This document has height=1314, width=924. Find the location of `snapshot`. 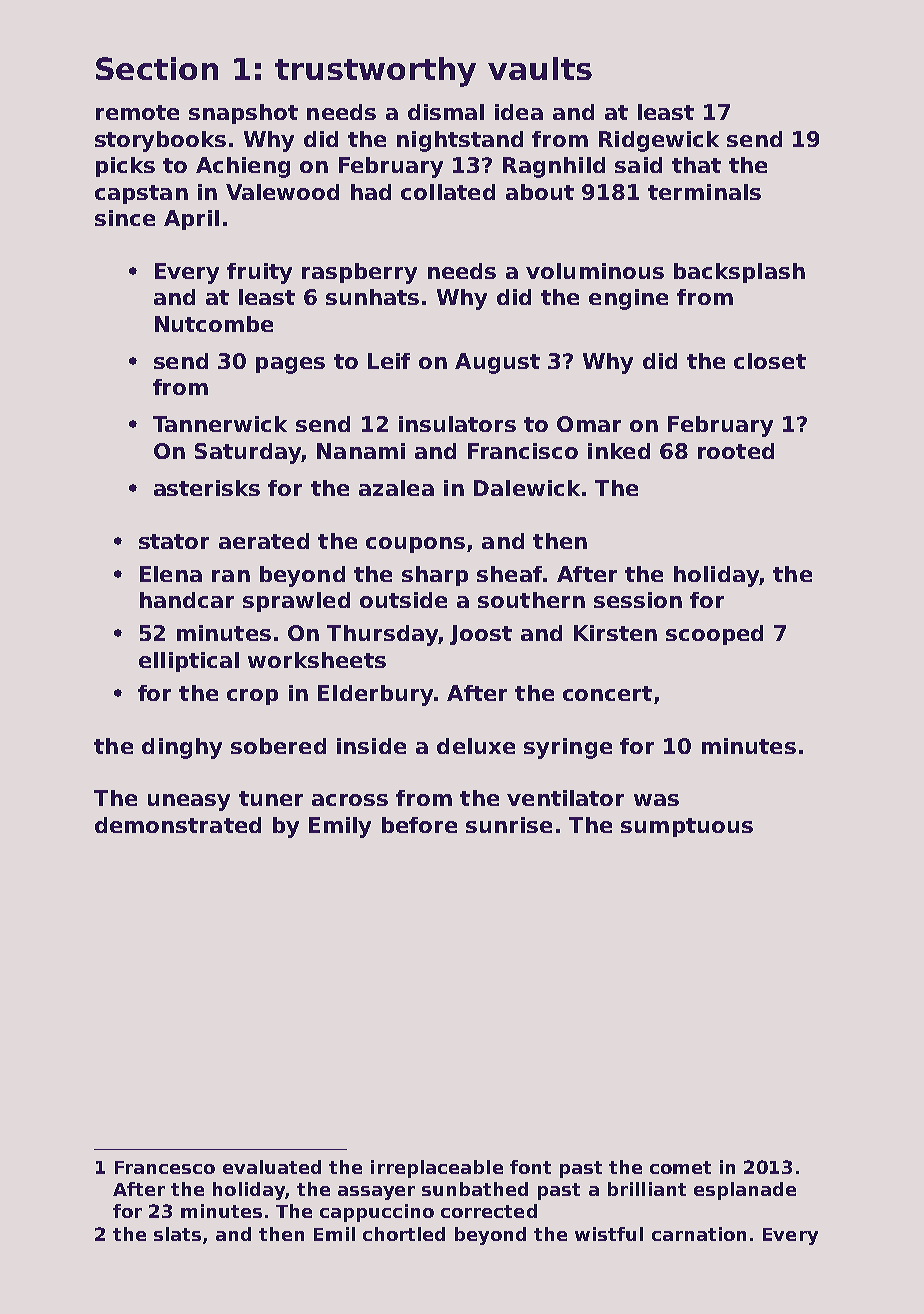

snapshot is located at coordinates (243, 114).
